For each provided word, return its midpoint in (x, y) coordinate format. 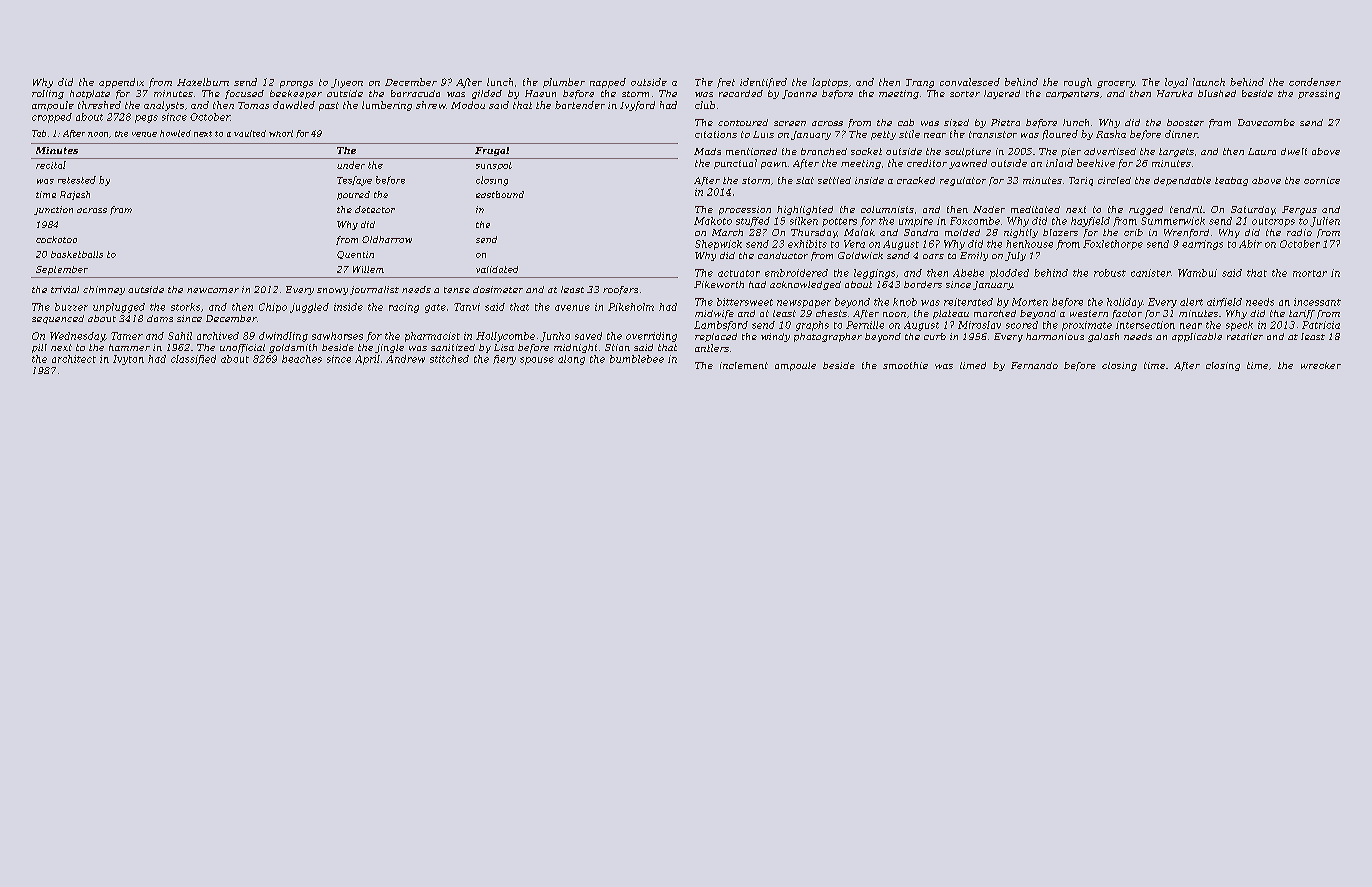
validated (497, 269)
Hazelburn (203, 82)
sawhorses (337, 336)
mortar (1310, 273)
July (1015, 256)
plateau (951, 314)
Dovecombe (1266, 122)
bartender (580, 105)
